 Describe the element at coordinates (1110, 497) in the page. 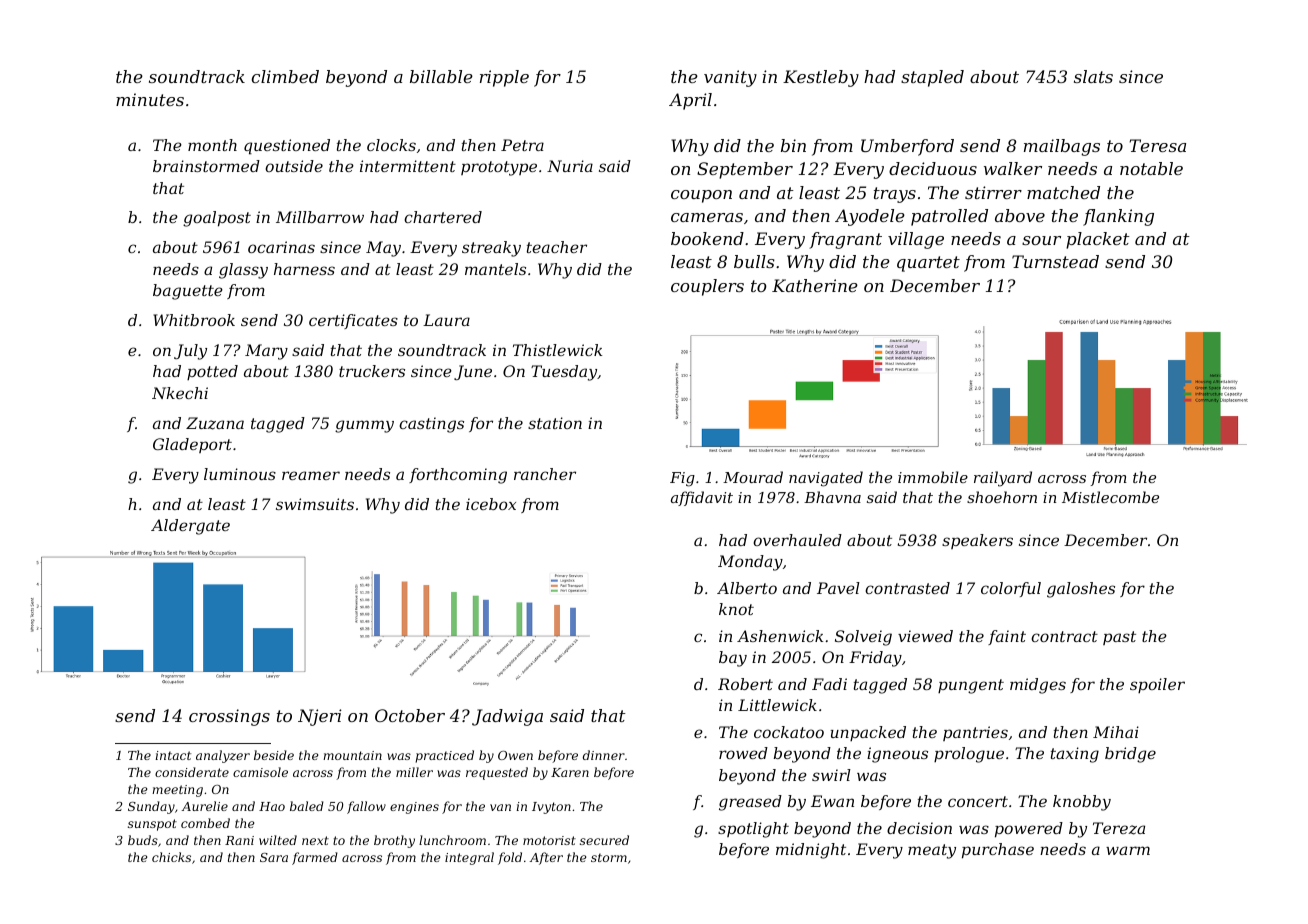

I see `Mistlecombe` at that location.
